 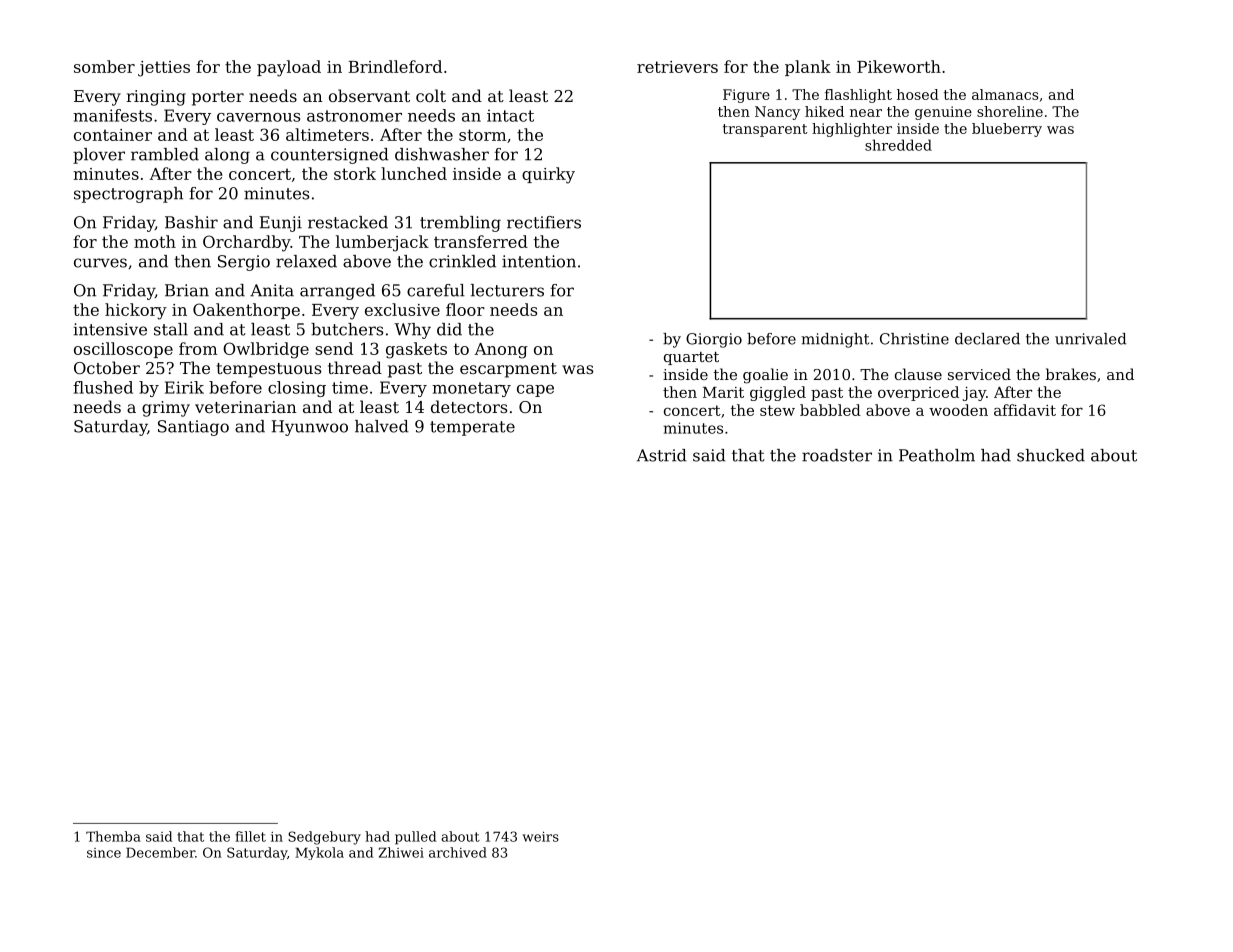 I want to click on intention, so click(x=539, y=261).
